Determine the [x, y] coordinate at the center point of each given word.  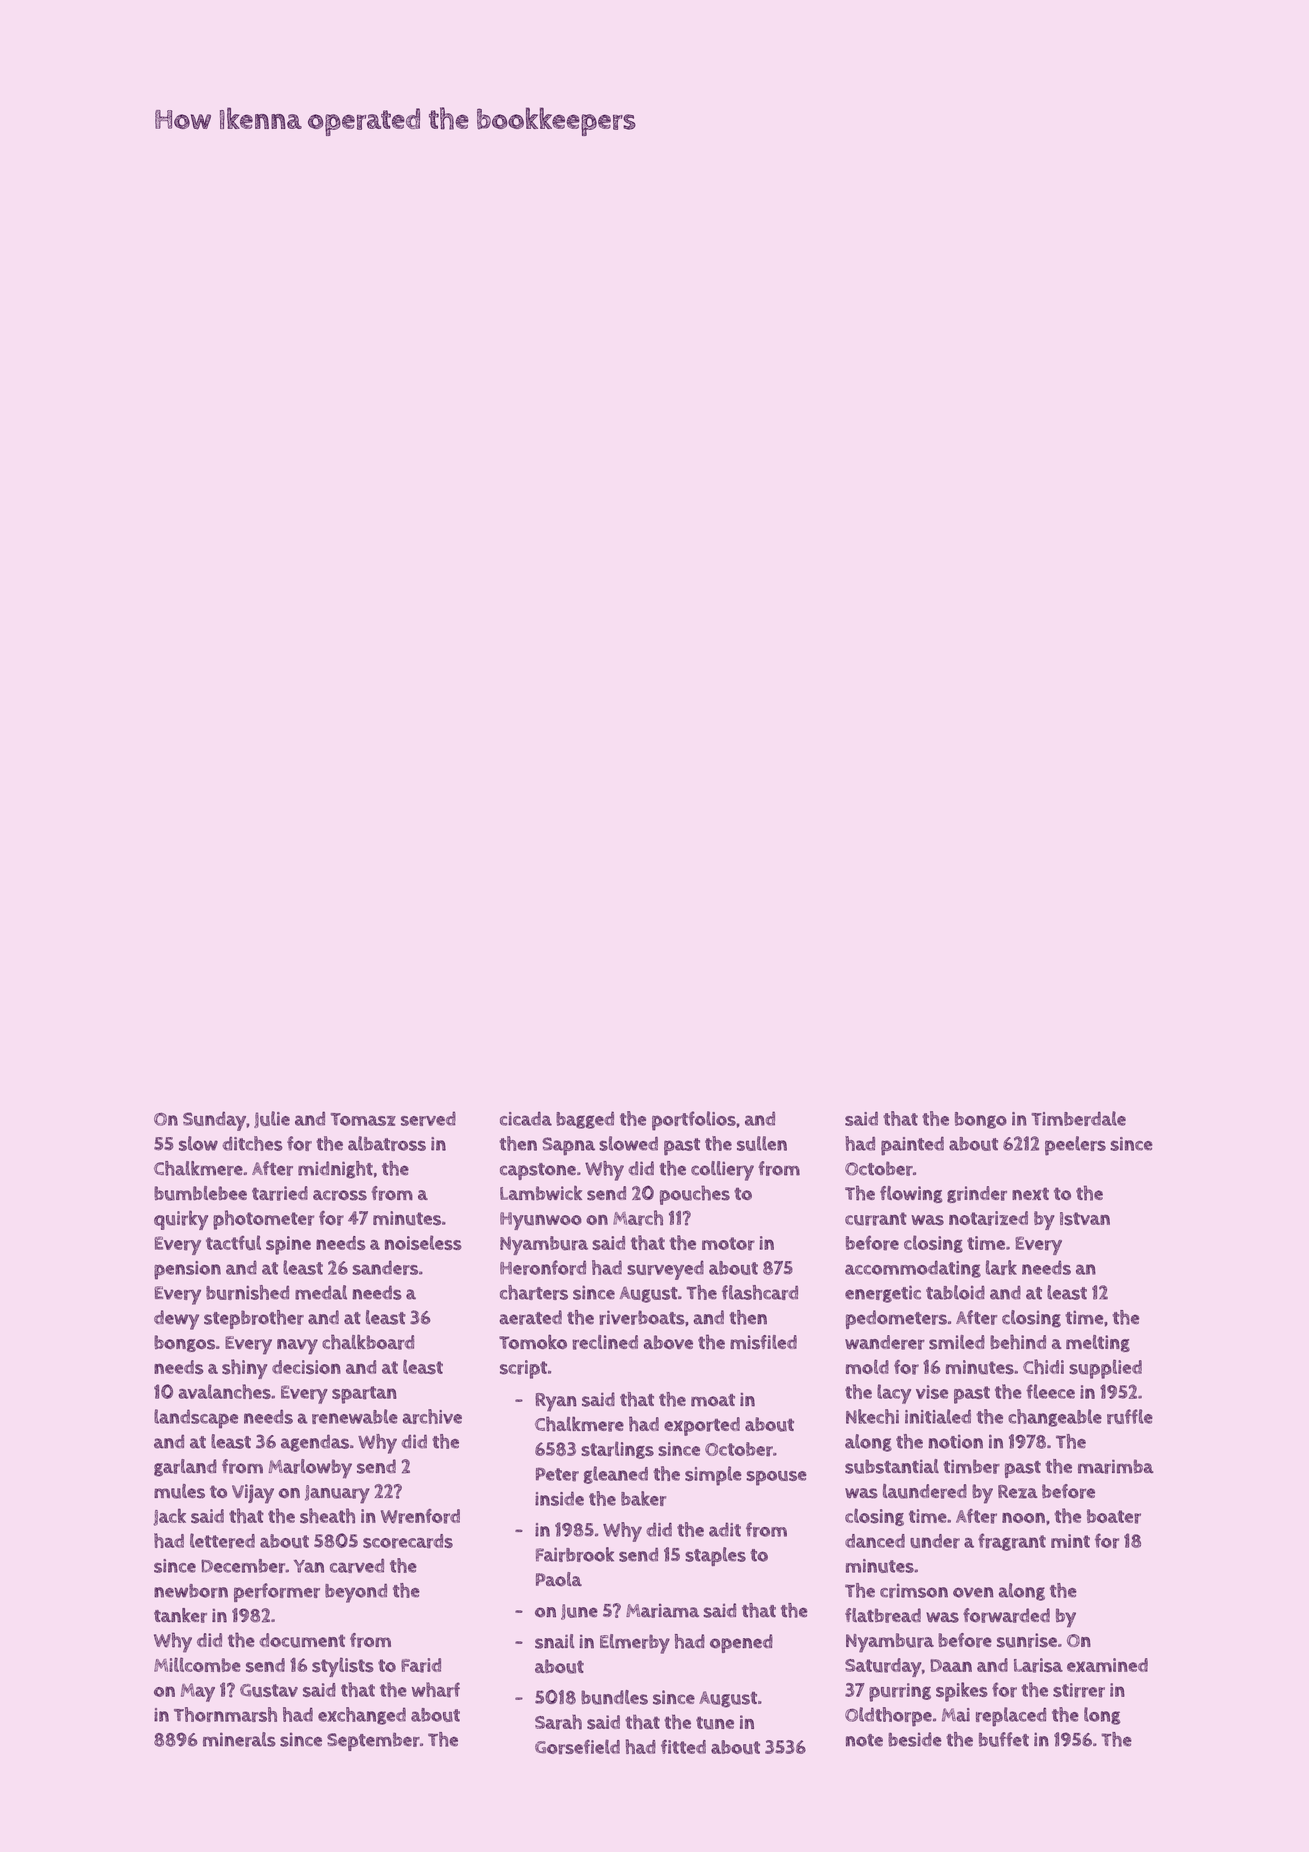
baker [643, 1498]
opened [741, 1643]
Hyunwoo [541, 1221]
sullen [762, 1143]
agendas [315, 1443]
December [243, 1566]
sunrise [1027, 1640]
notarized [988, 1218]
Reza [1018, 1492]
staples [715, 1556]
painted [912, 1146]
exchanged [362, 1716]
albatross [387, 1143]
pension [187, 1270]
